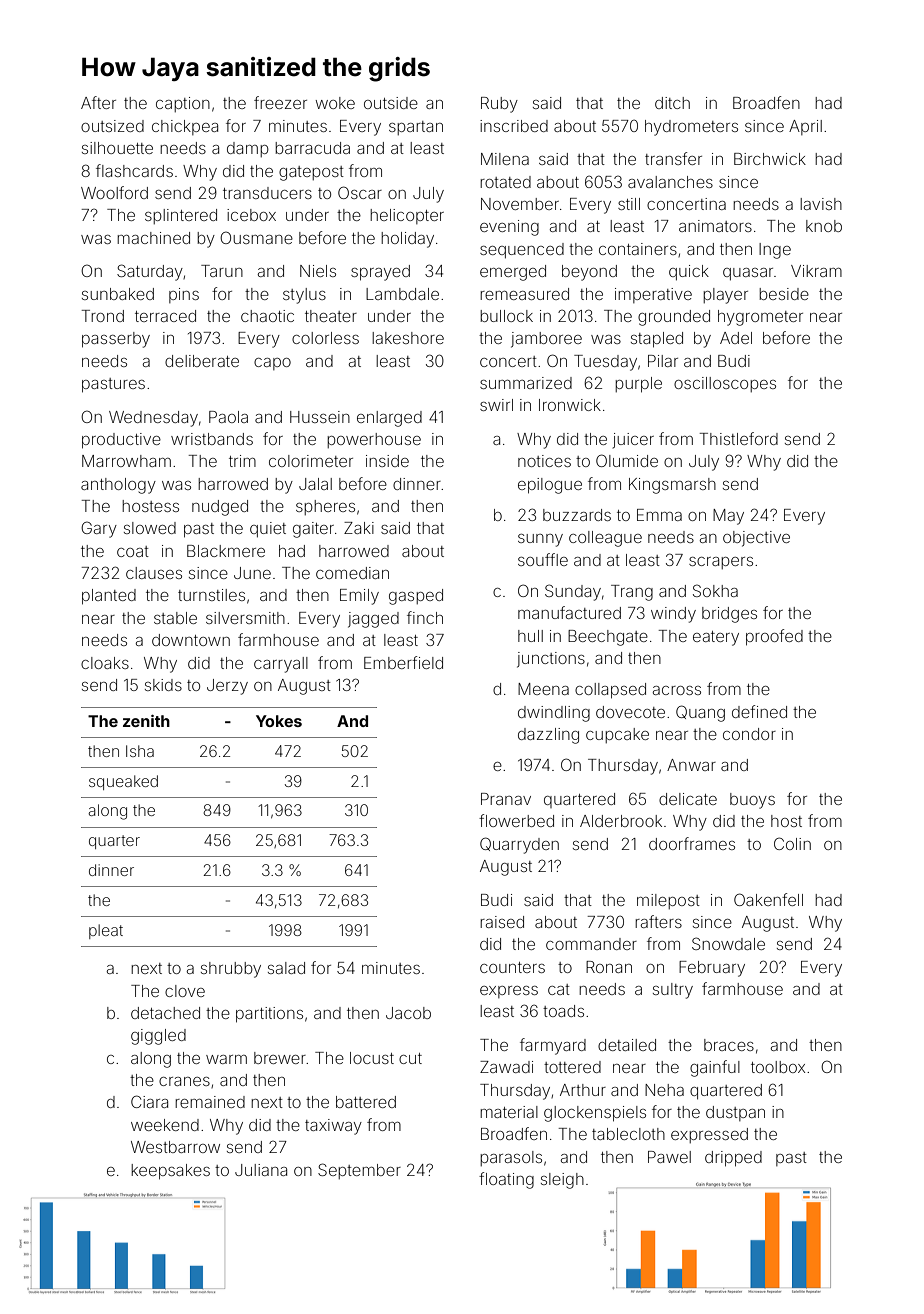 This image has height=1314, width=924. Describe the element at coordinates (524, 294) in the image. I see `remeasured` at that location.
